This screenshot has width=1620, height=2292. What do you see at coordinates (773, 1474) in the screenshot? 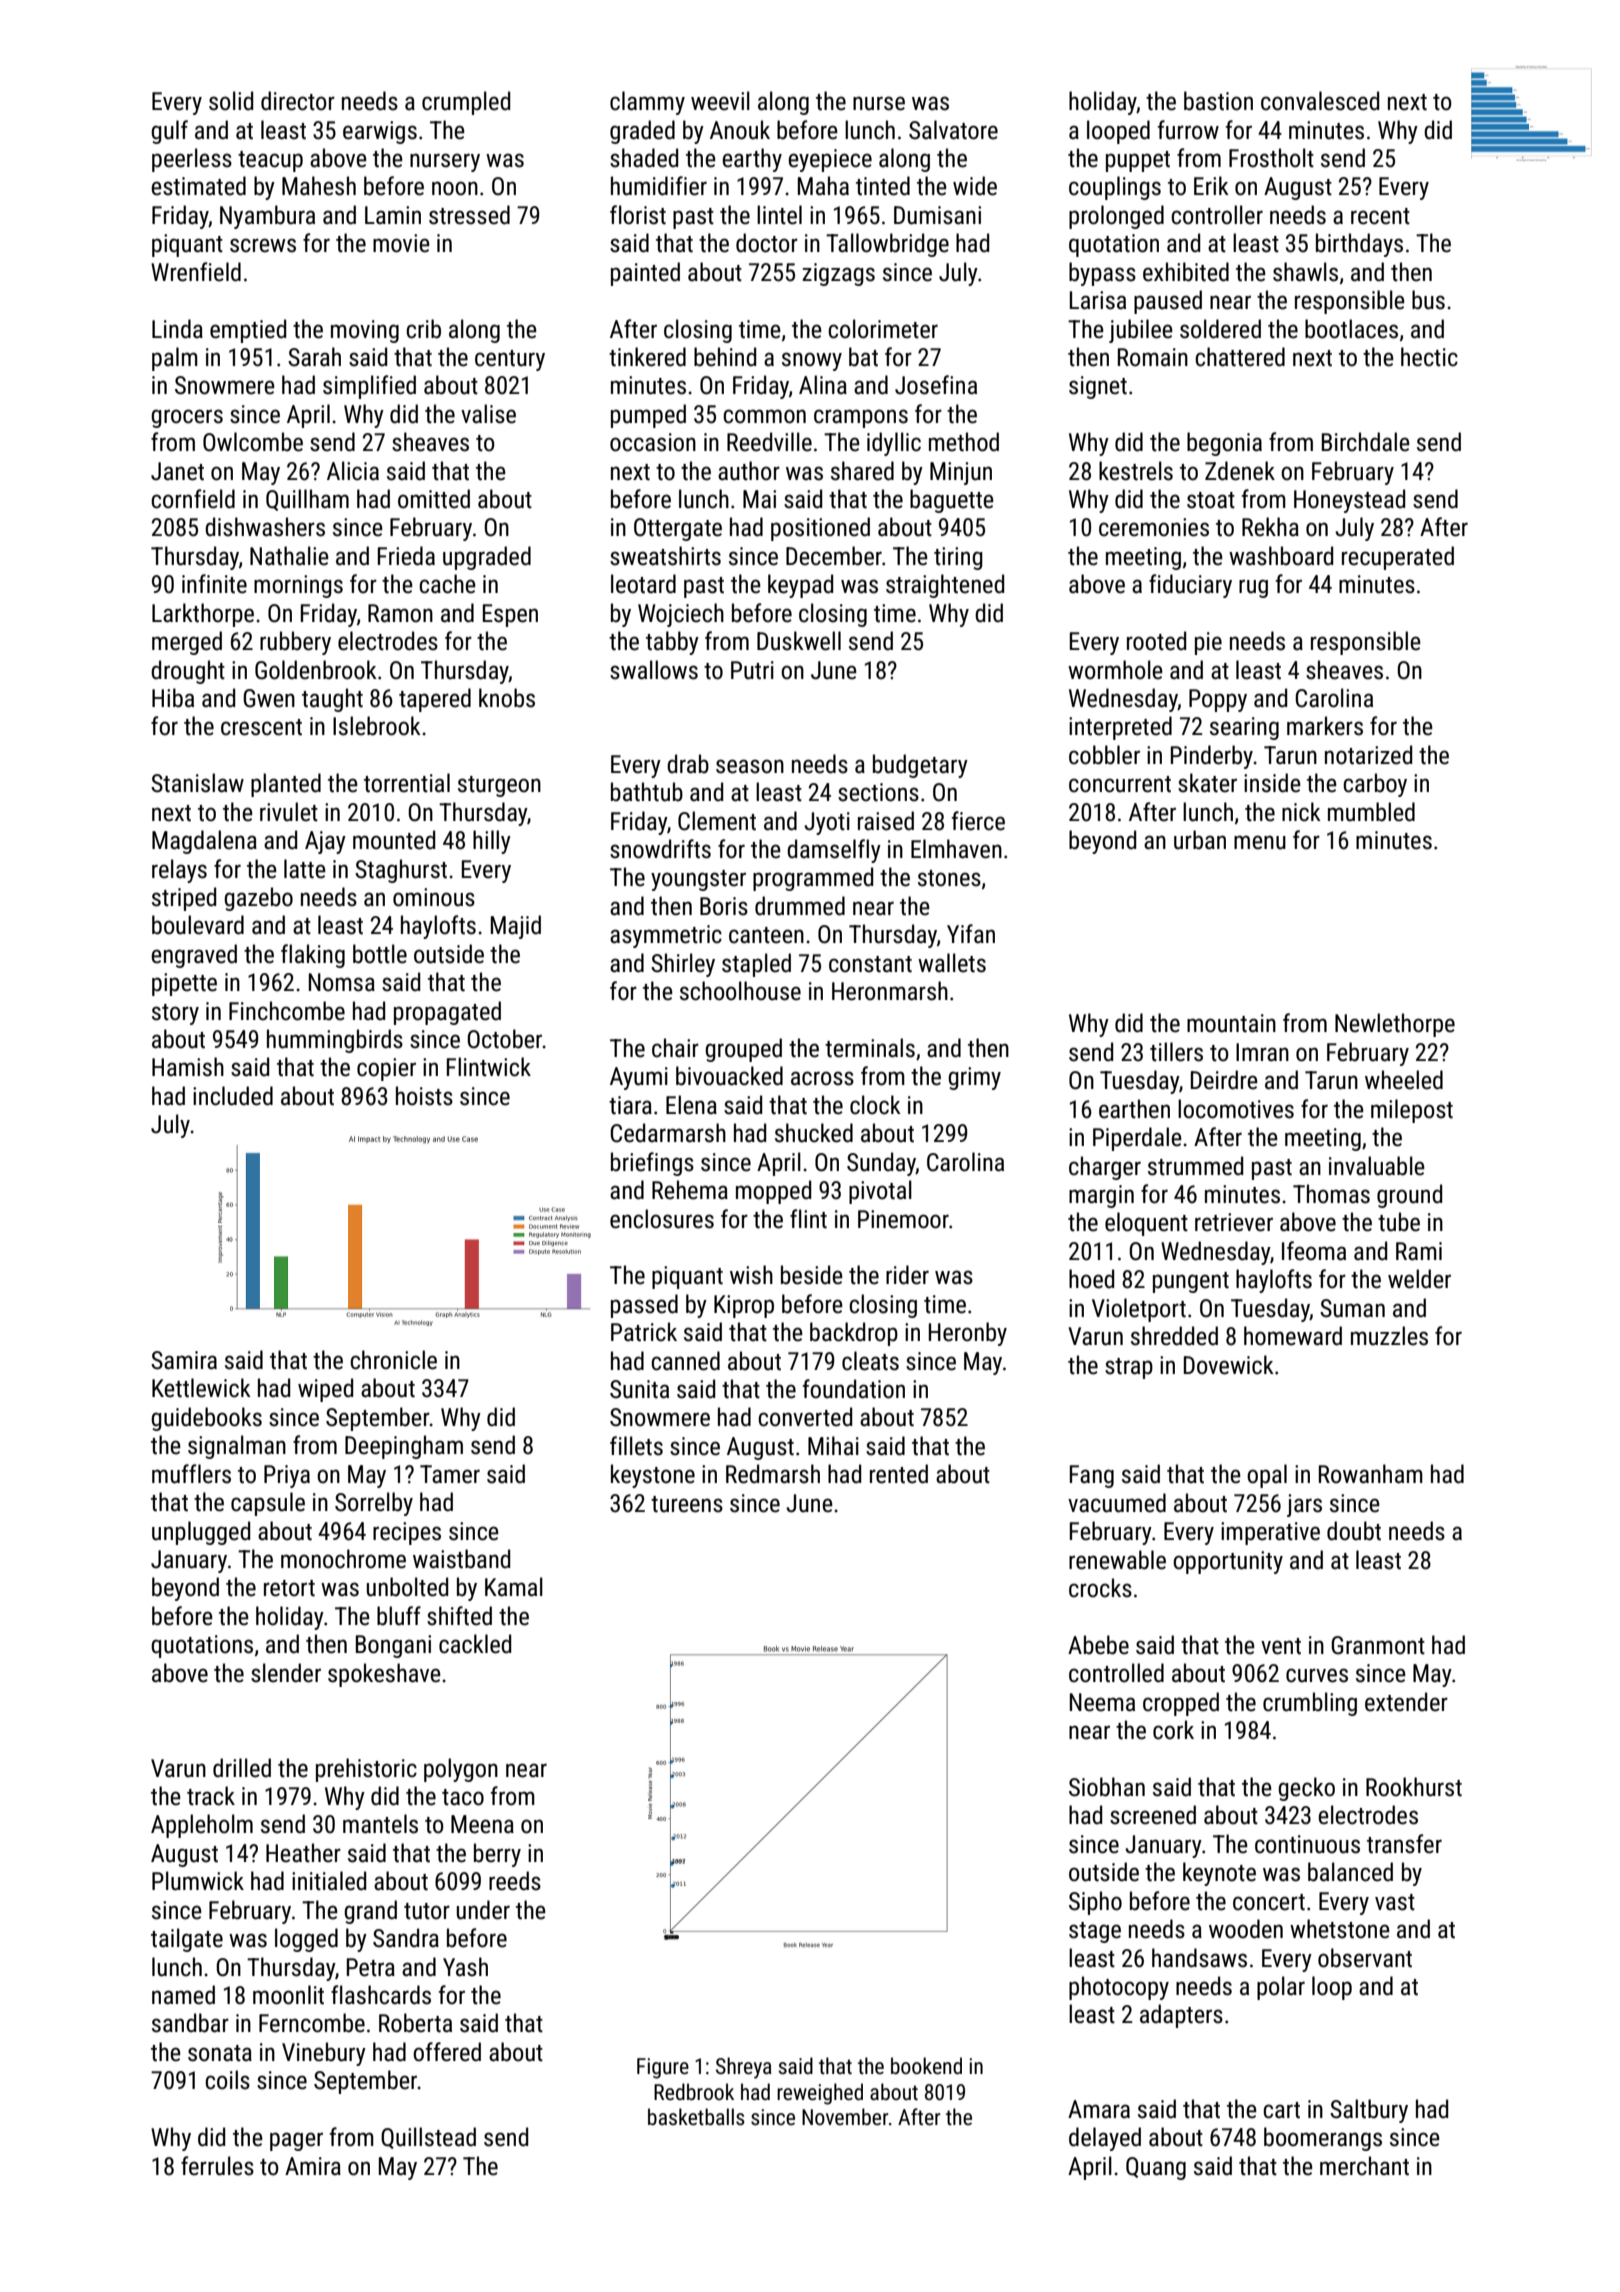
I see `Redmarsh` at bounding box center [773, 1474].
